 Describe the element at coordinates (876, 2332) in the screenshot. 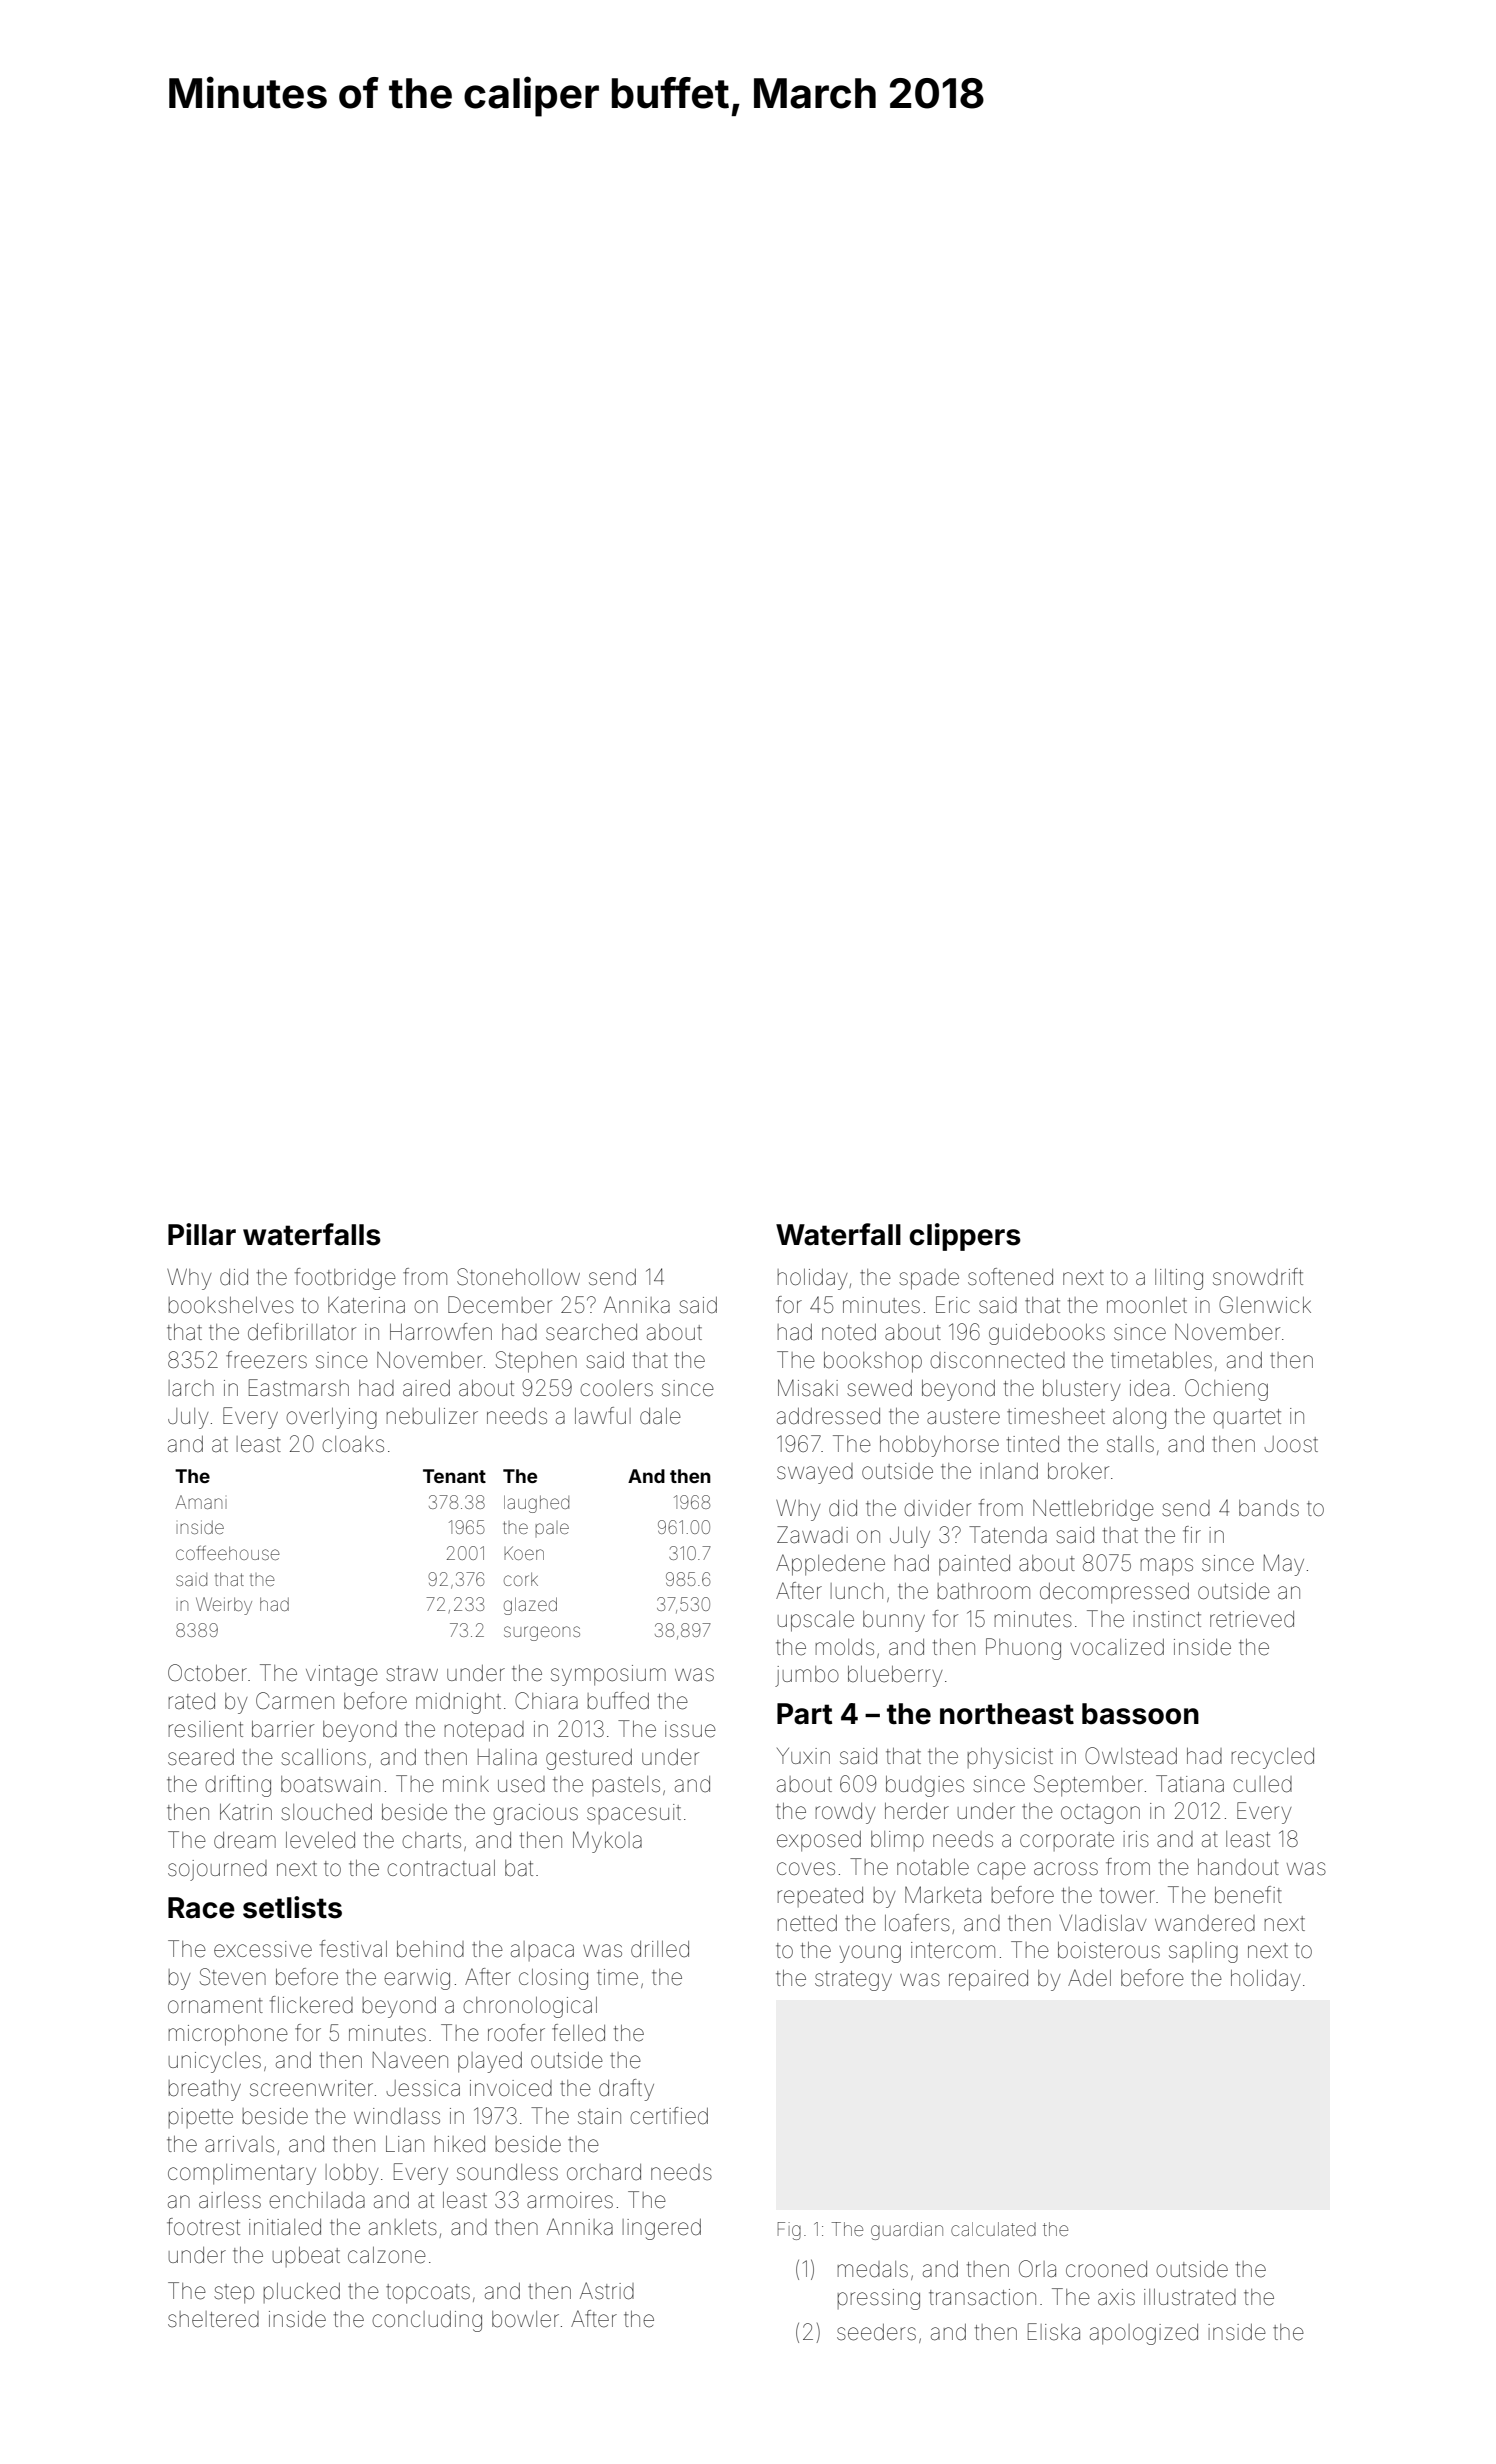

I see `seeders` at that location.
